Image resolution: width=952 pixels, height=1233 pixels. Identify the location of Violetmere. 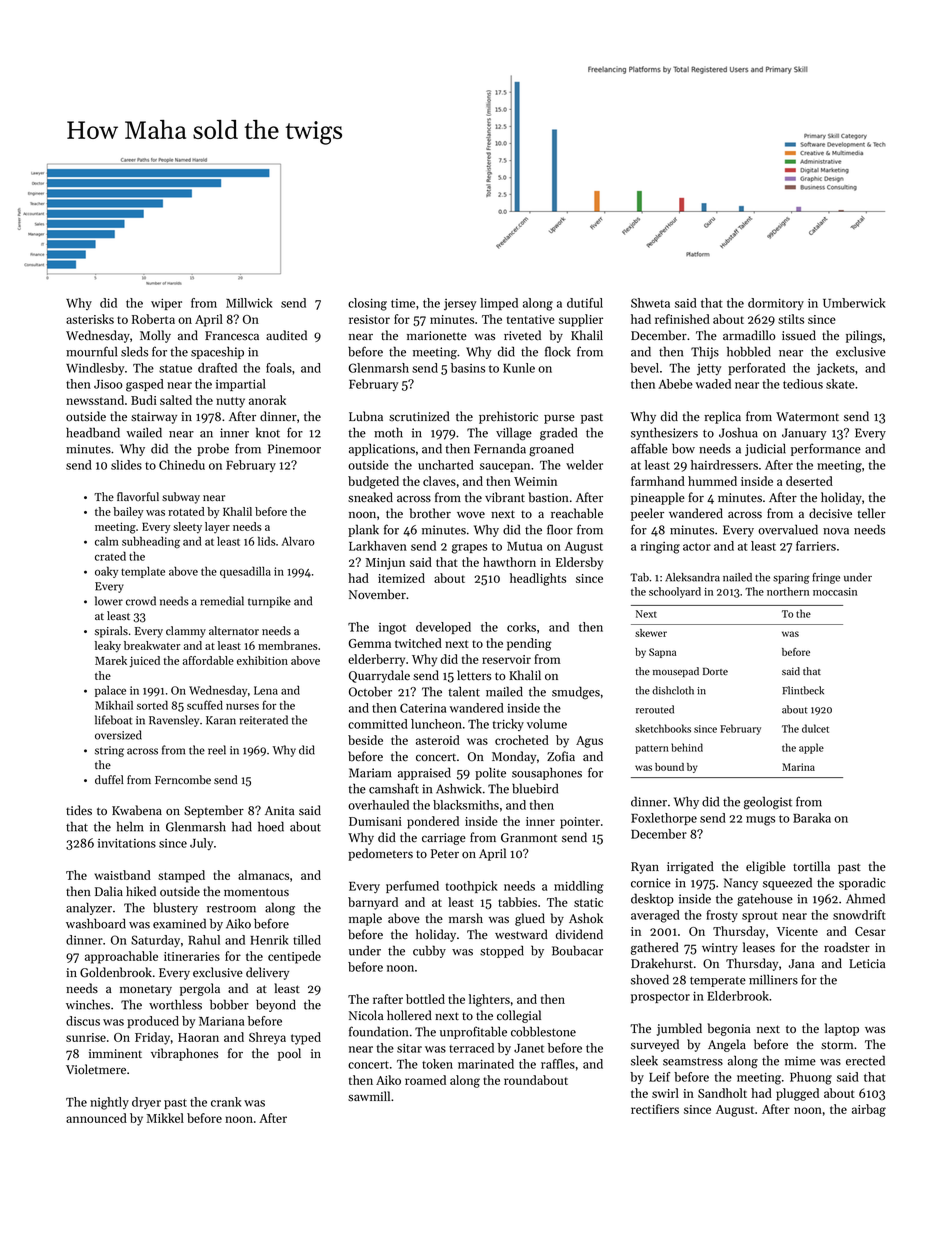
(96, 1069).
